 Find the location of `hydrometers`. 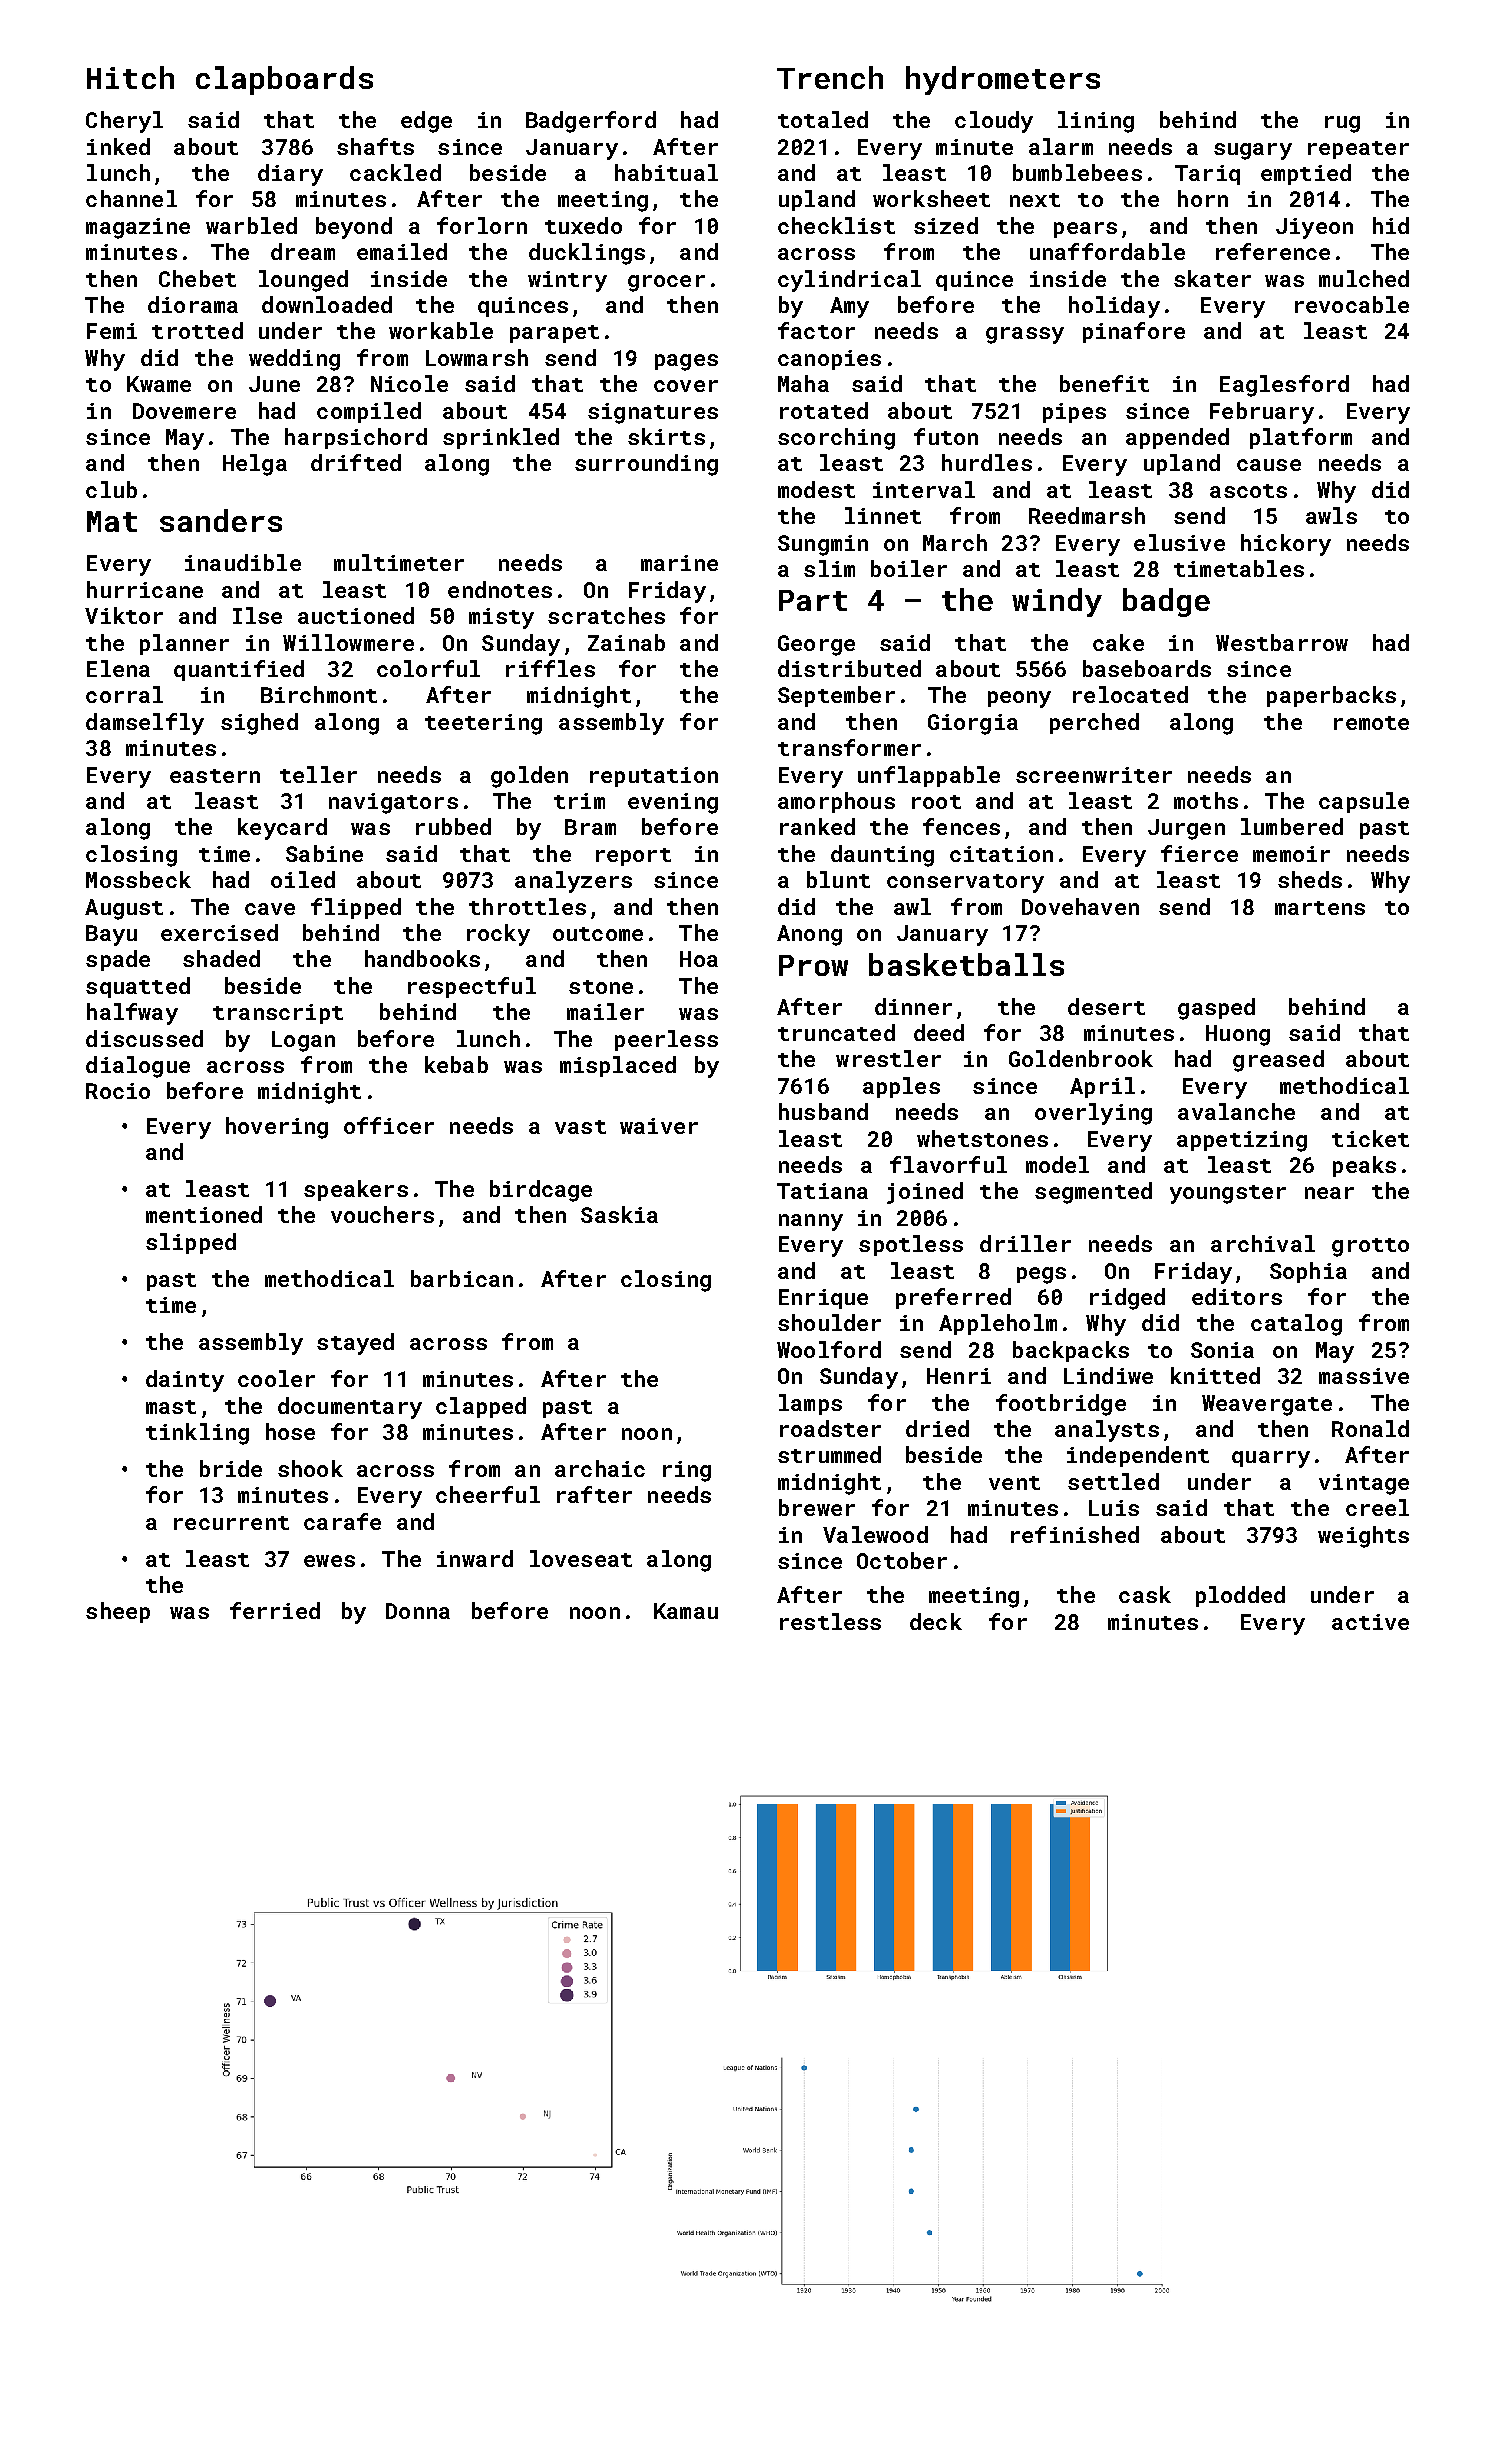

hydrometers is located at coordinates (1003, 80).
